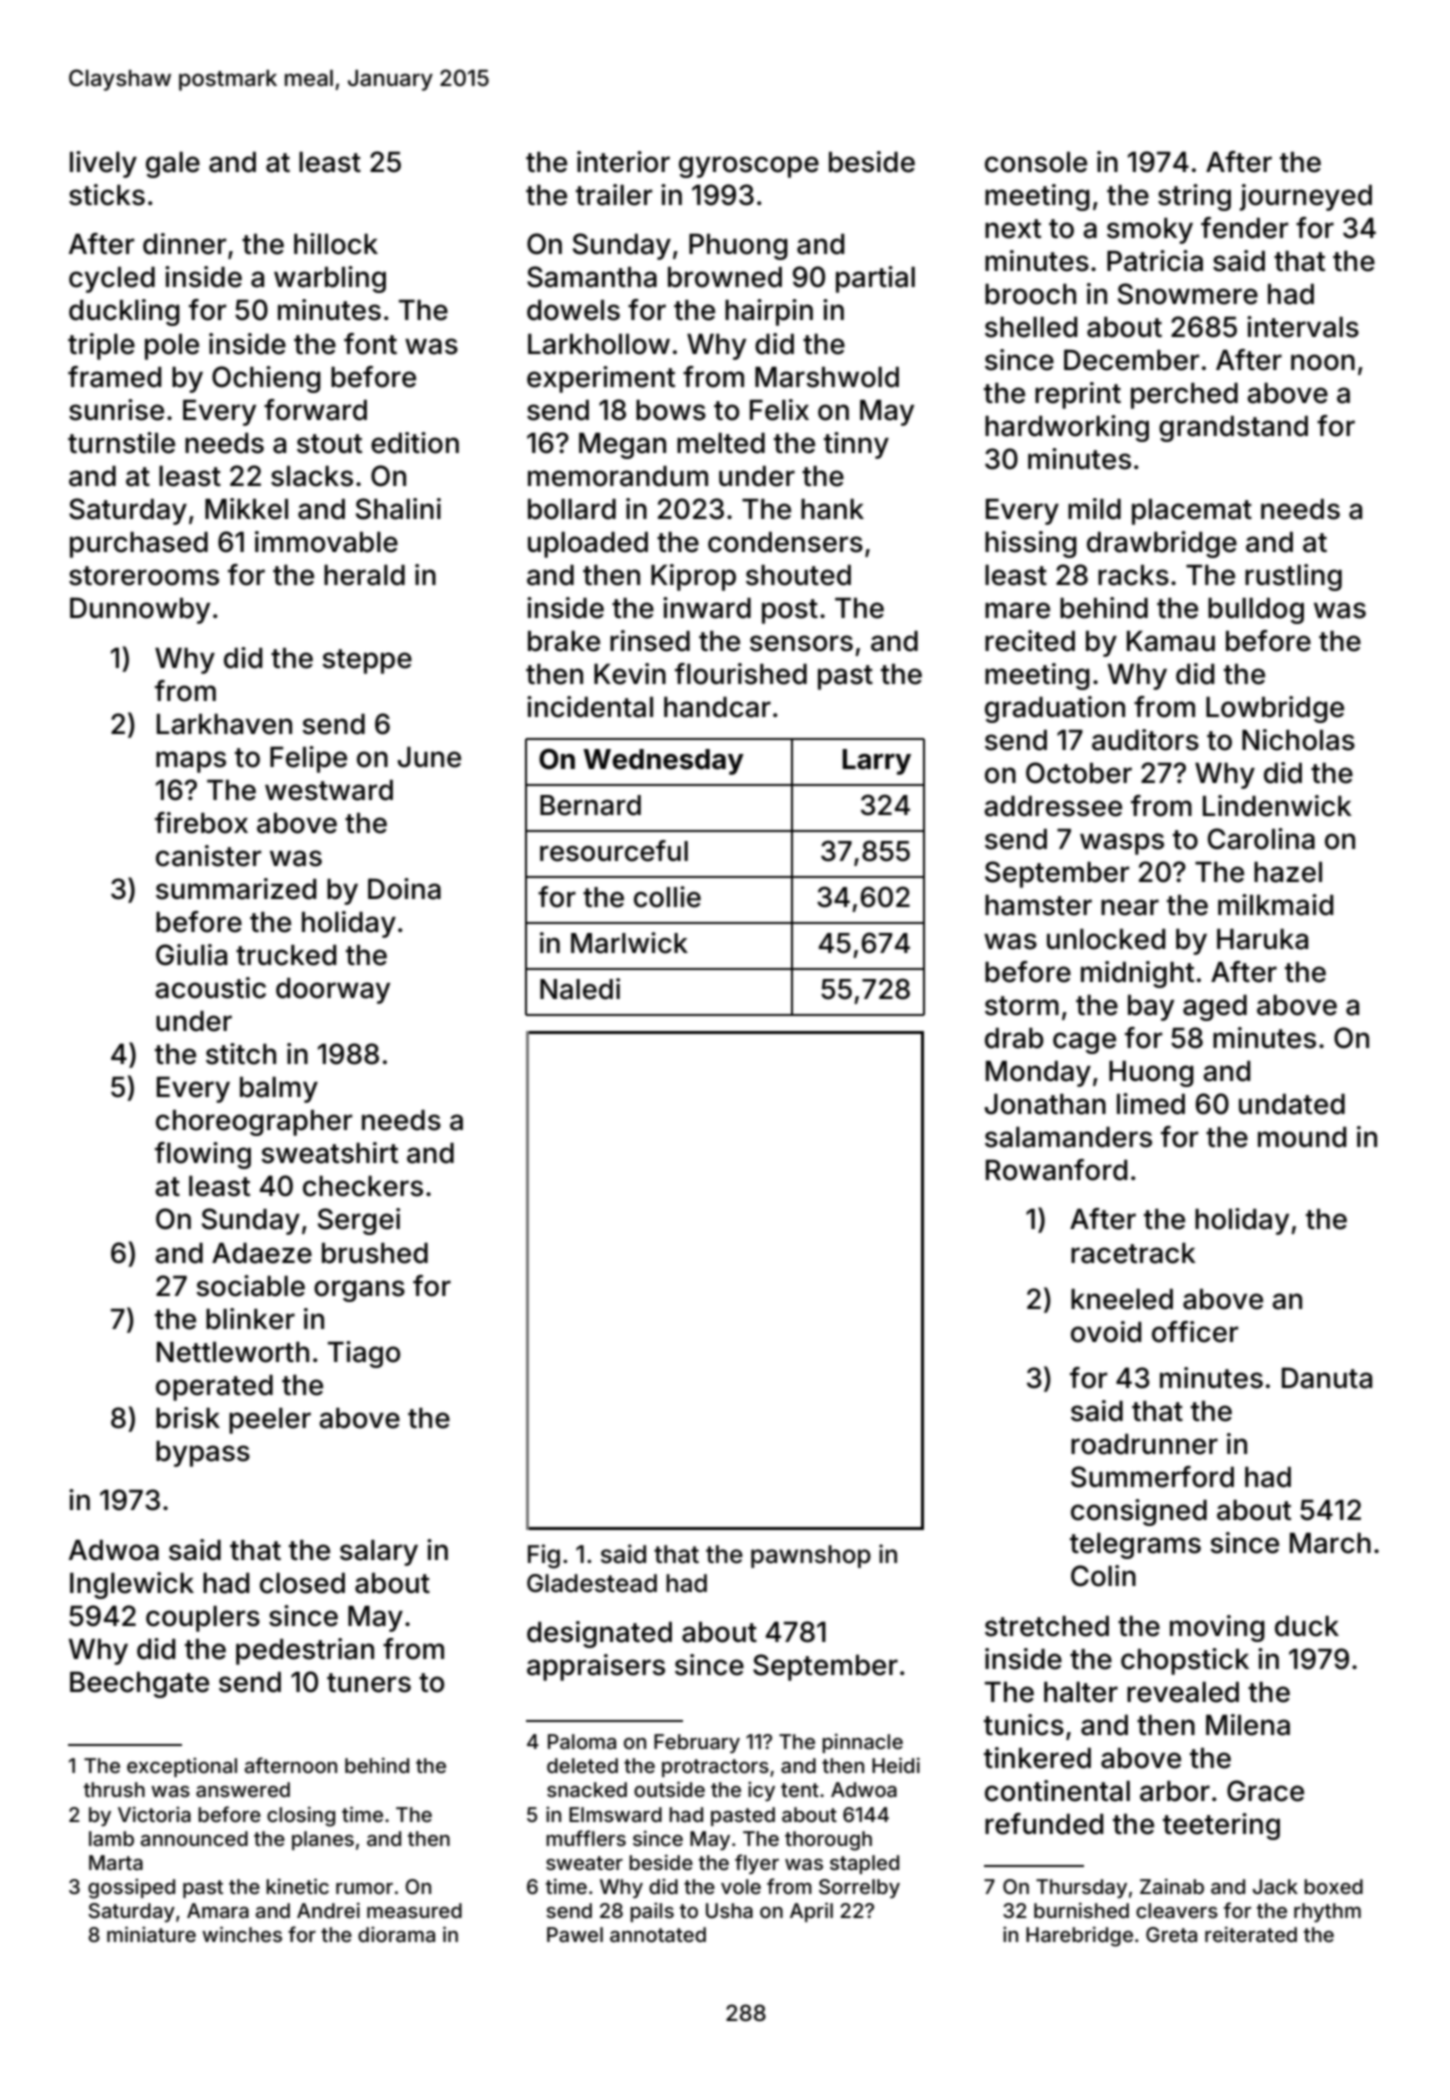 The height and width of the page is (2100, 1450). What do you see at coordinates (1145, 740) in the page?
I see `auditors` at bounding box center [1145, 740].
